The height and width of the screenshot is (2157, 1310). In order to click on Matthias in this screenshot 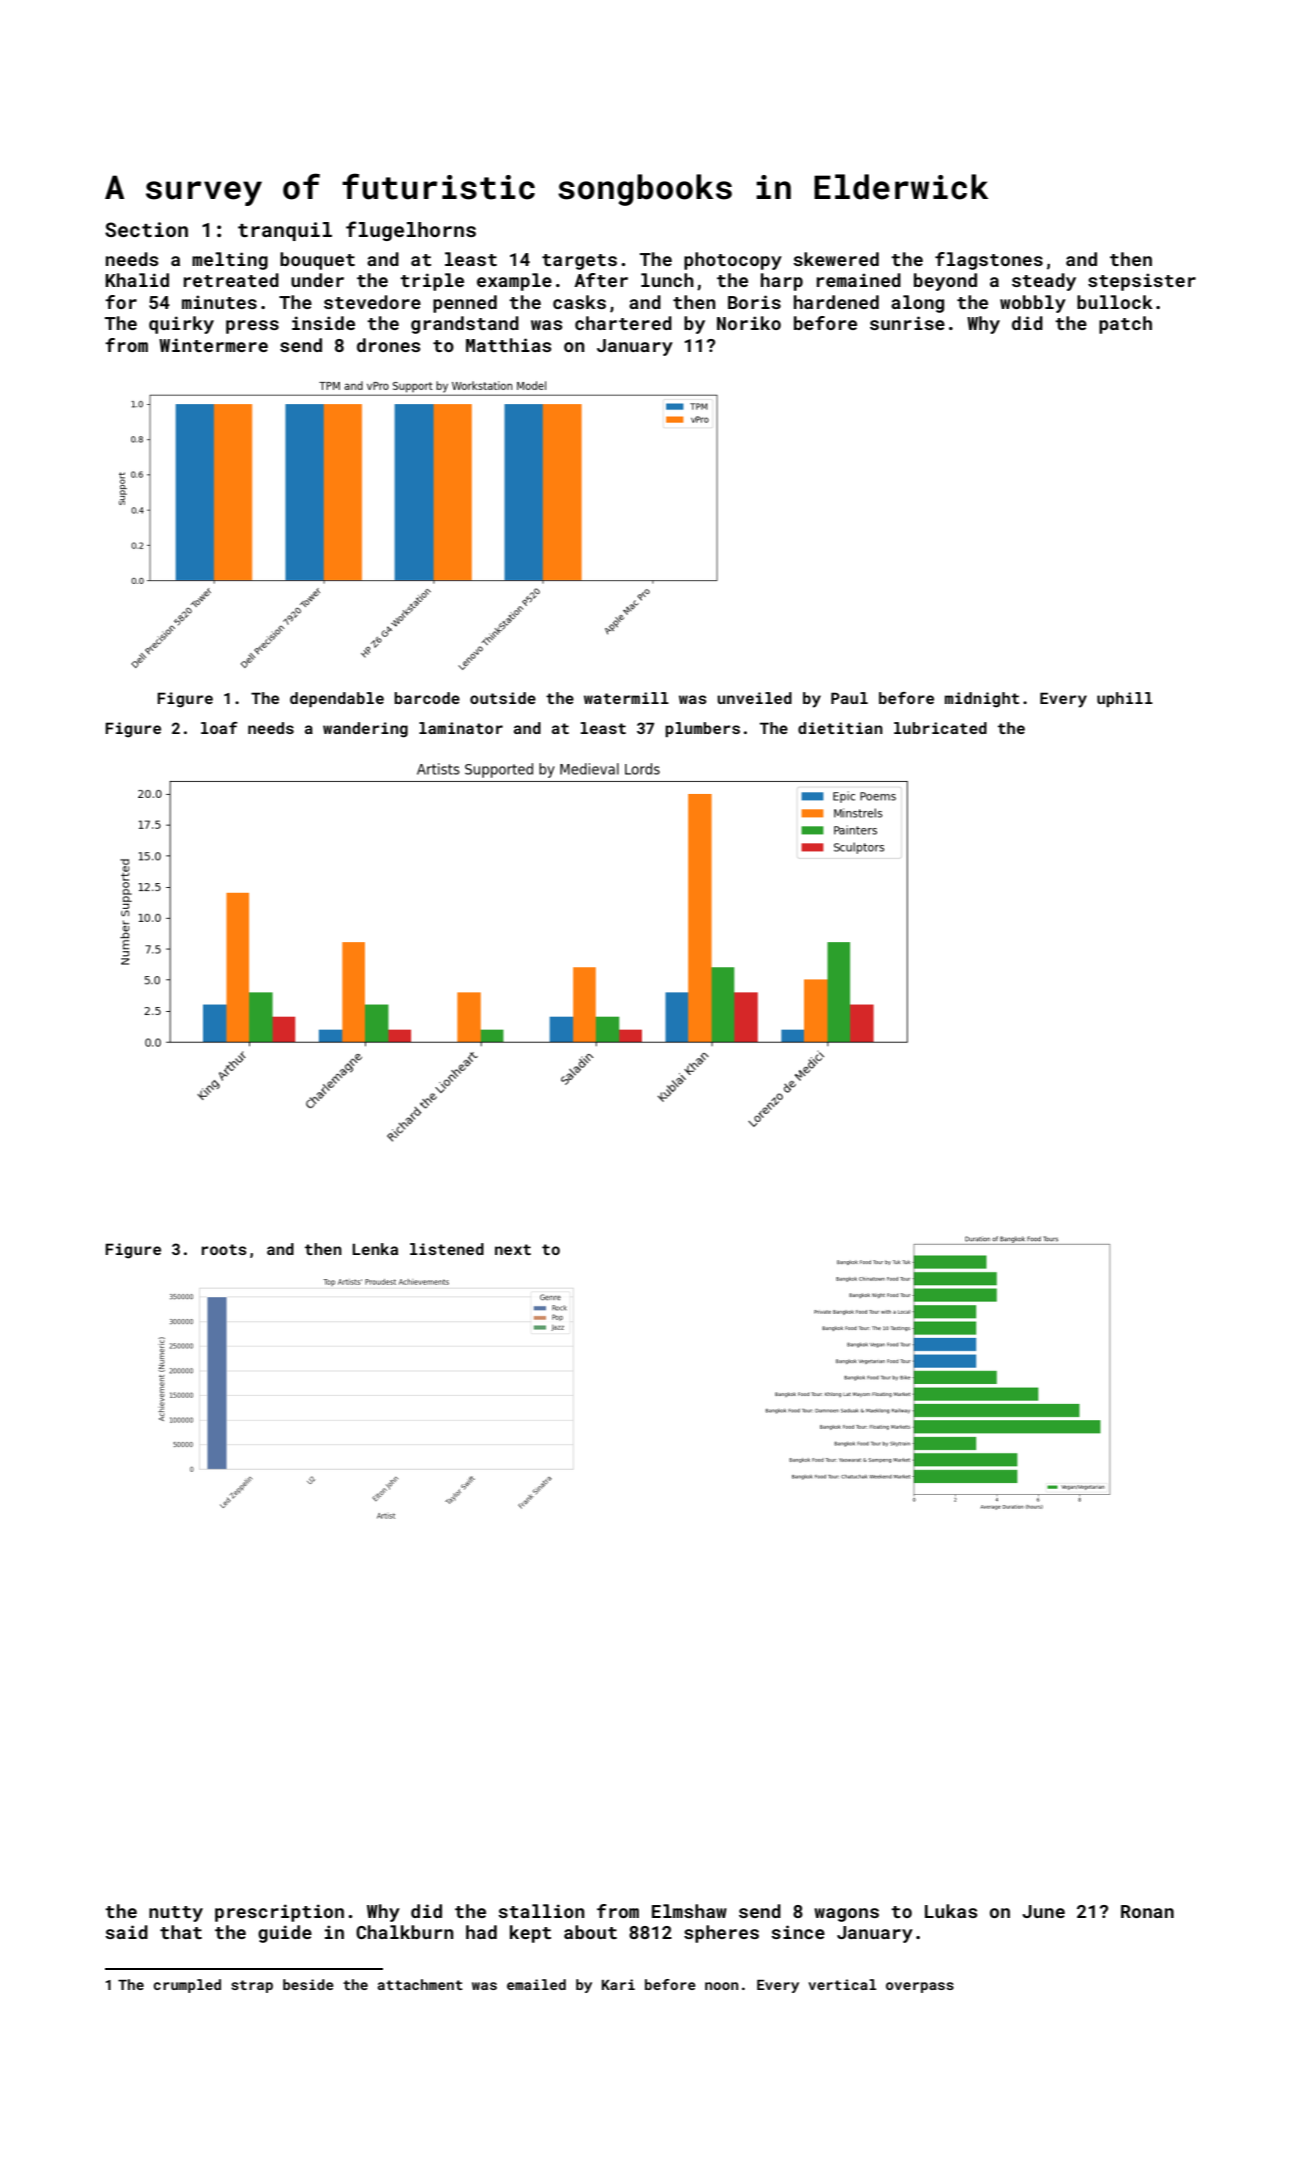, I will do `click(509, 345)`.
